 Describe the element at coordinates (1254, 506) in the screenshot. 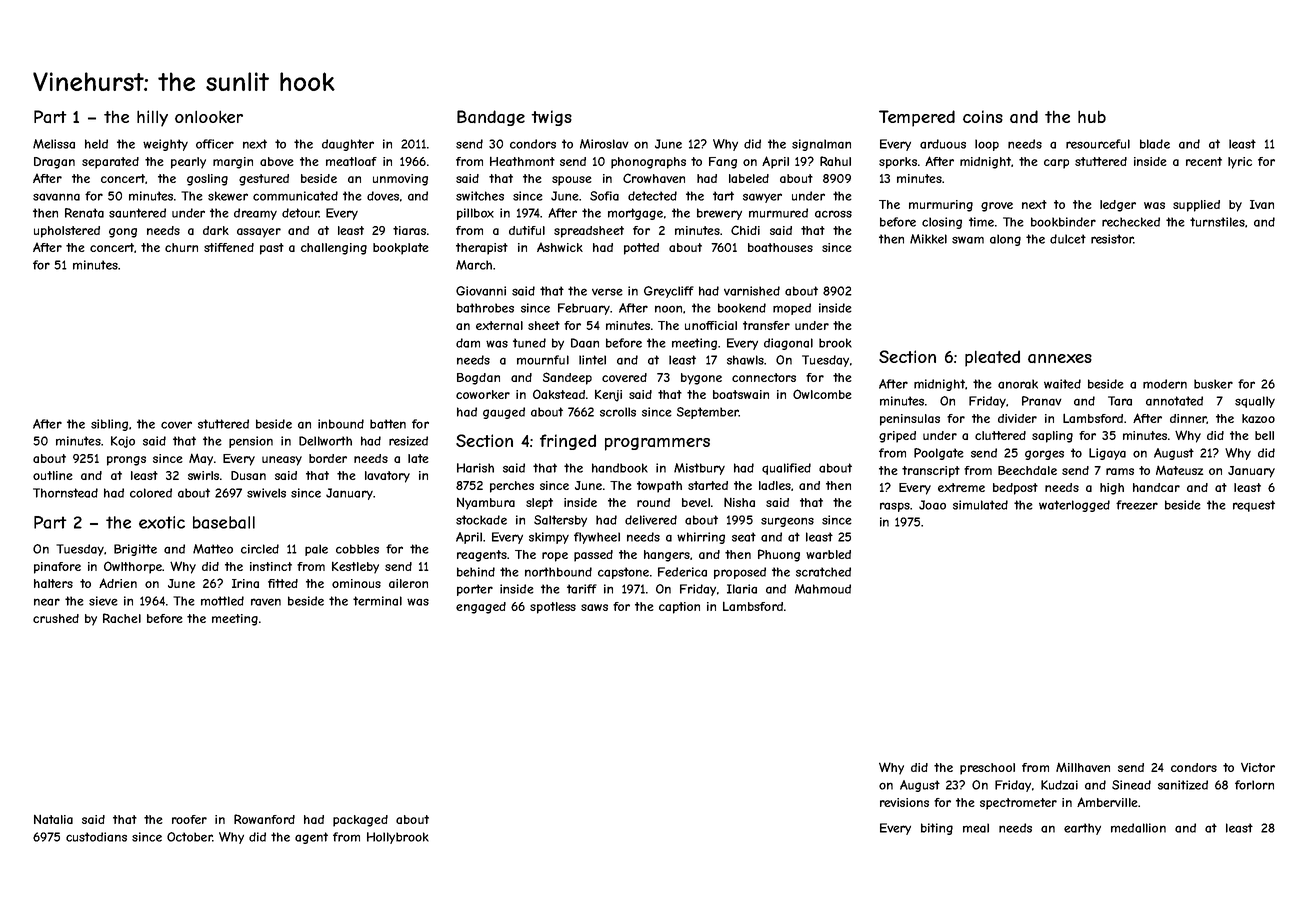

I see `request` at that location.
